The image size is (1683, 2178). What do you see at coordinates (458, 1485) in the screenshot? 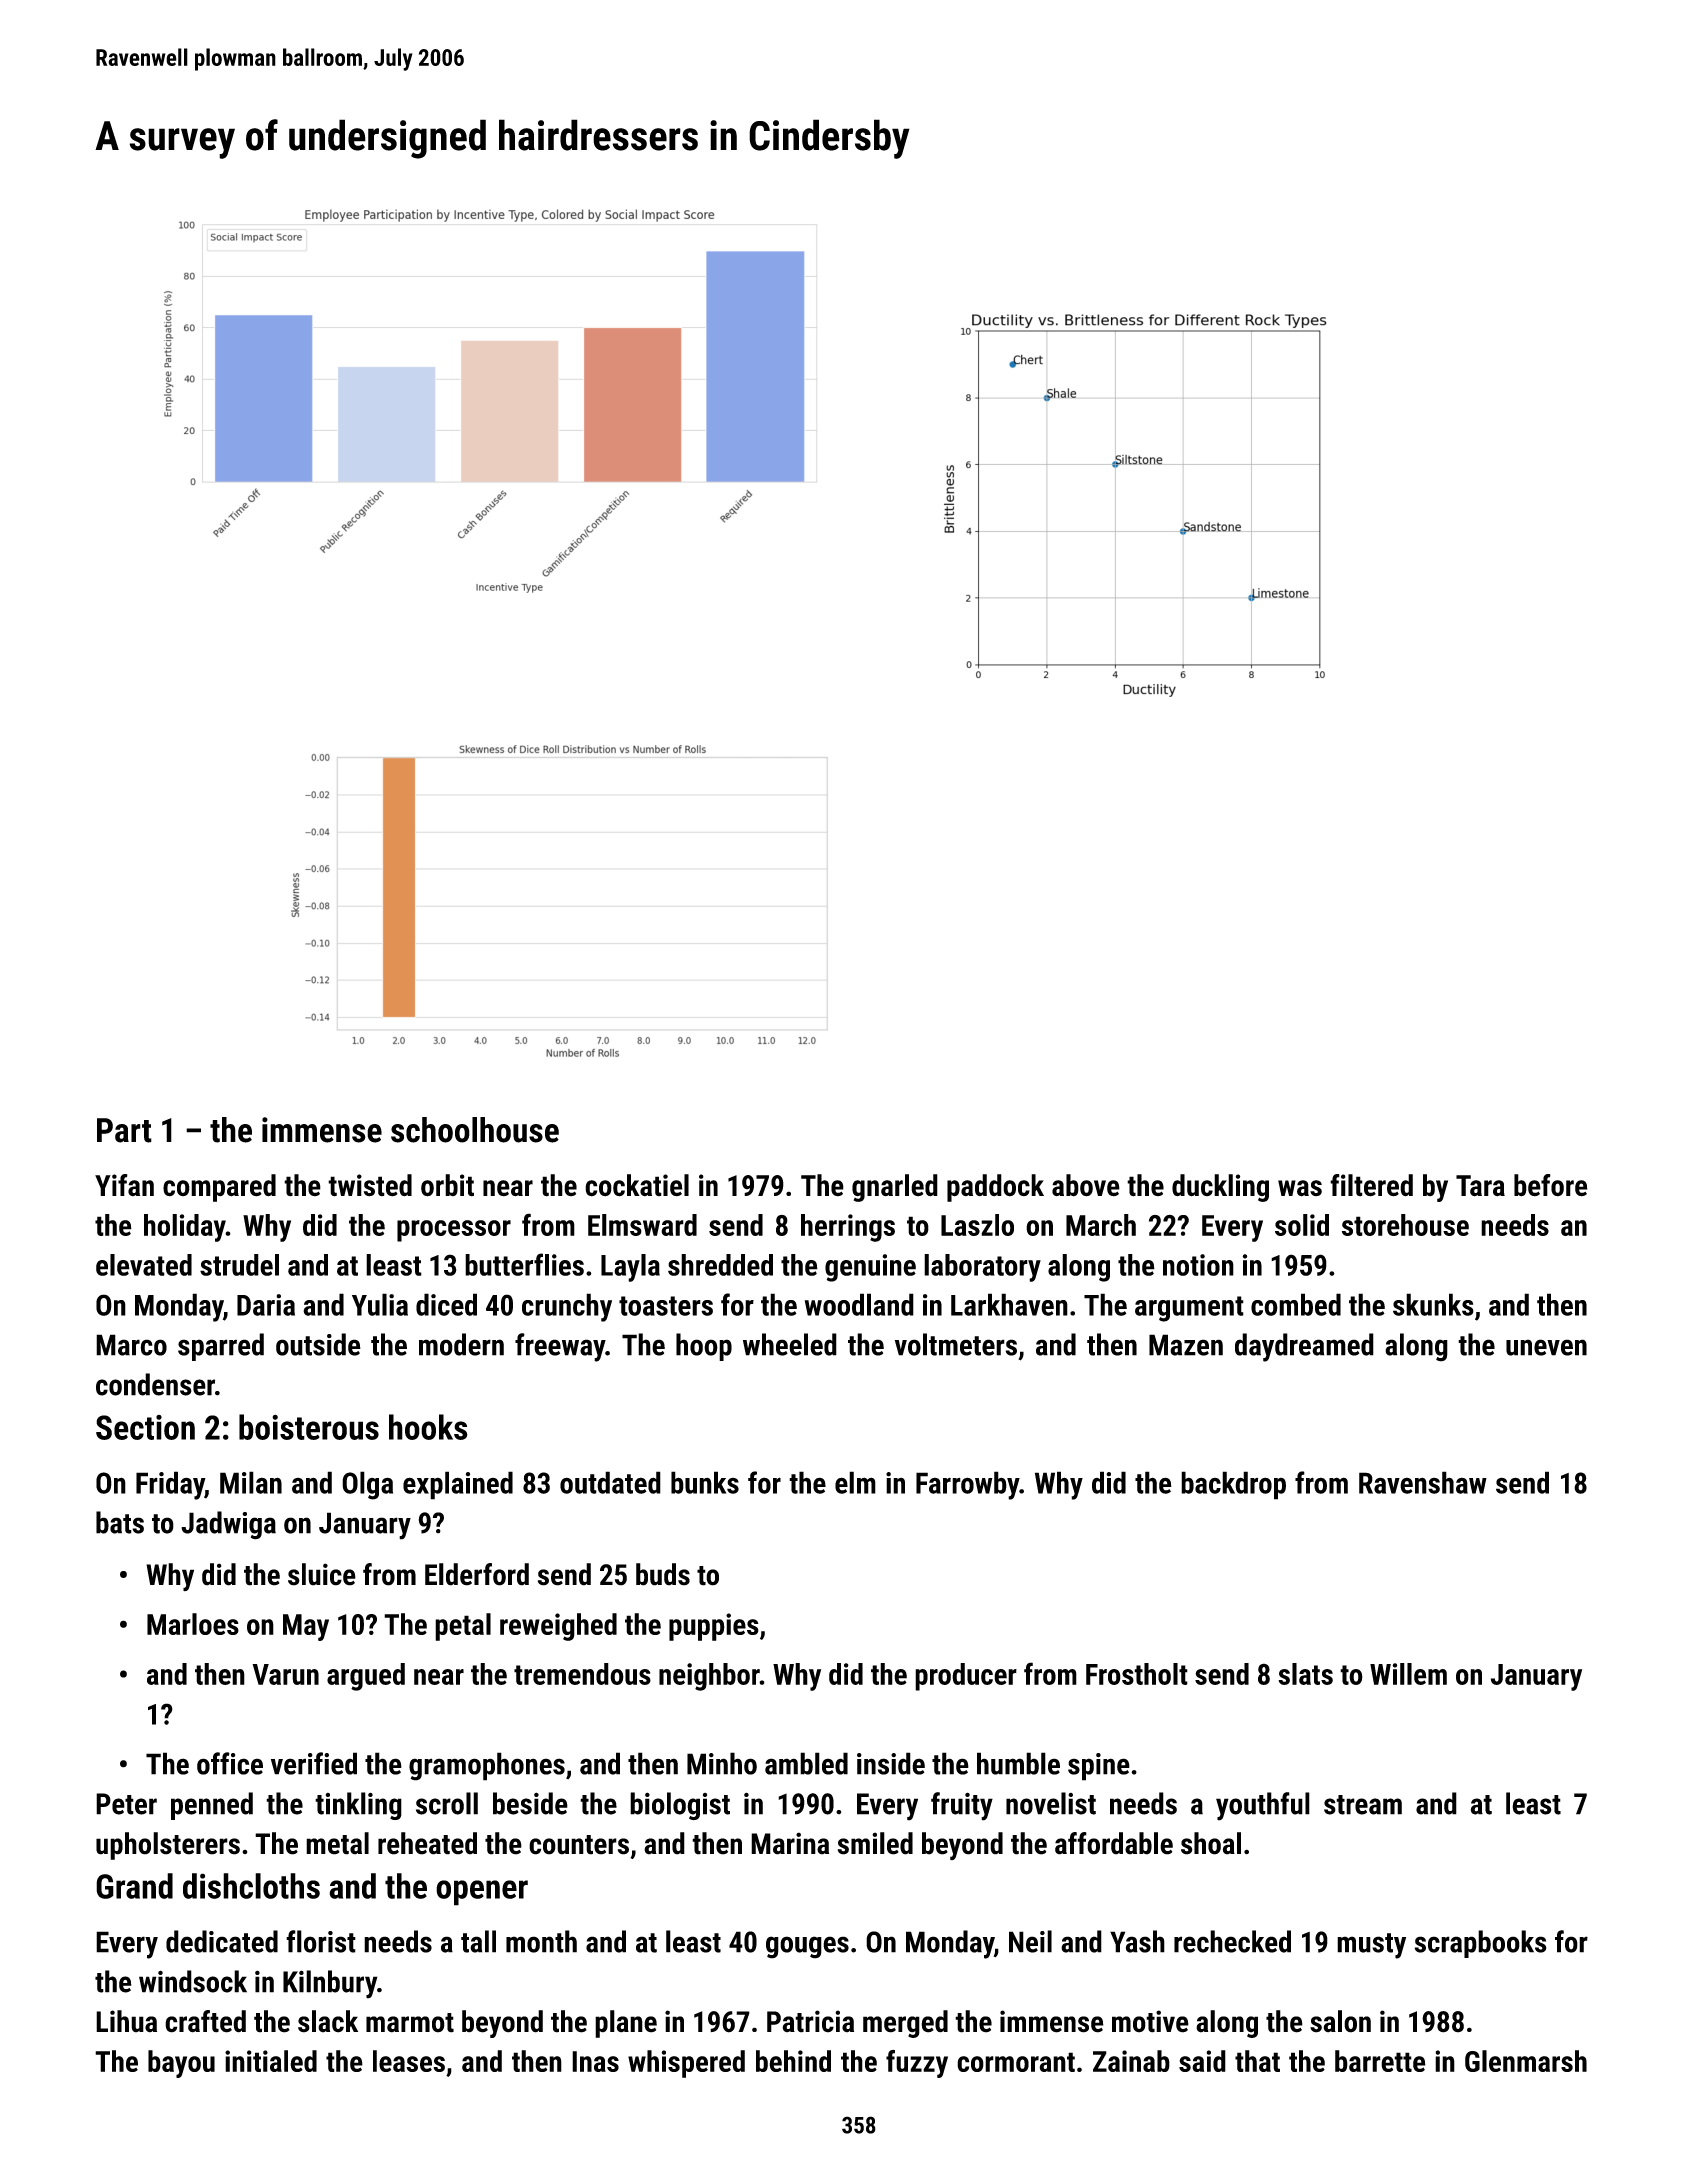
I see `explained` at bounding box center [458, 1485].
